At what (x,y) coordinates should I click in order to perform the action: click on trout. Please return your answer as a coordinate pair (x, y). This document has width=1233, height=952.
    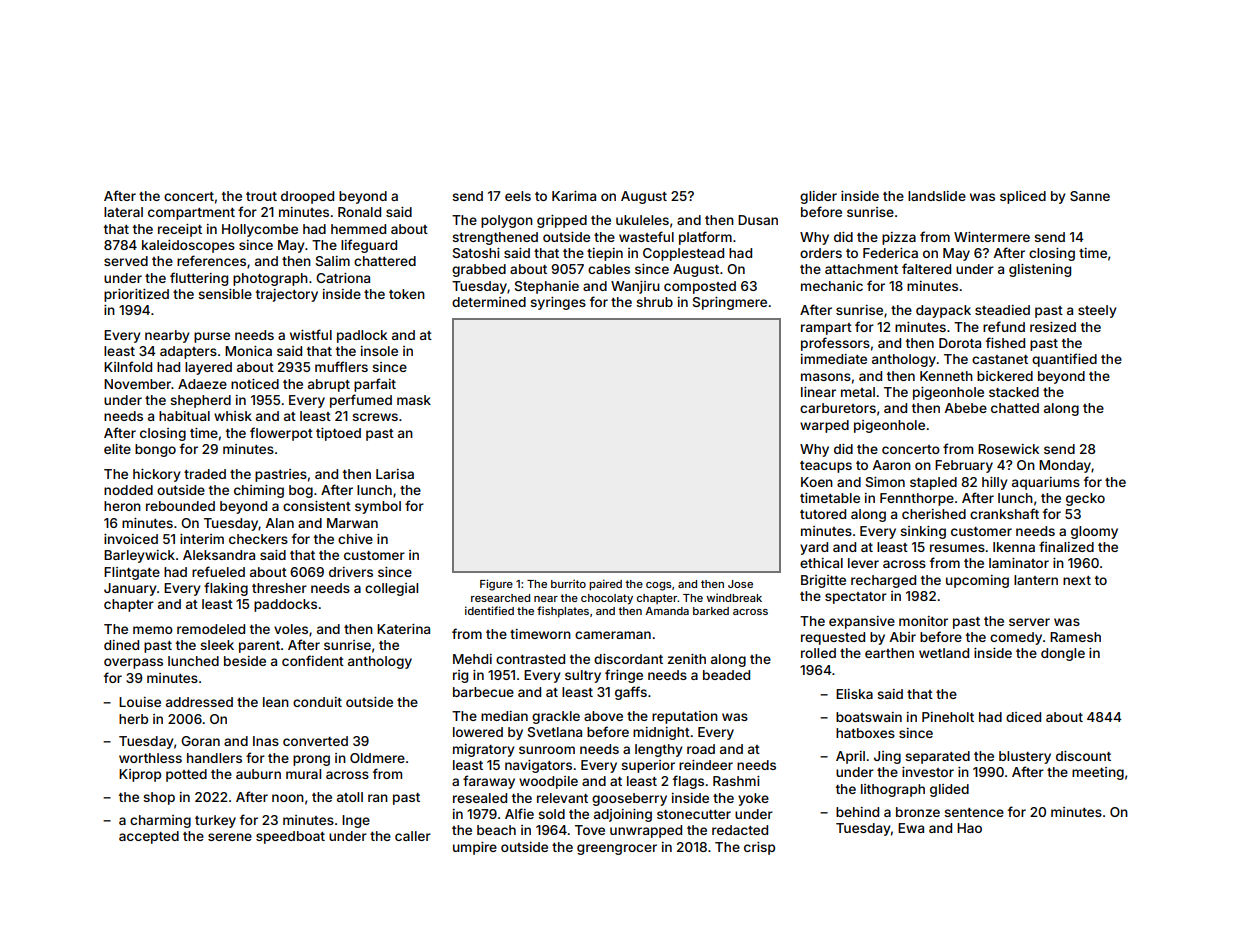
    Looking at the image, I should click on (261, 196).
